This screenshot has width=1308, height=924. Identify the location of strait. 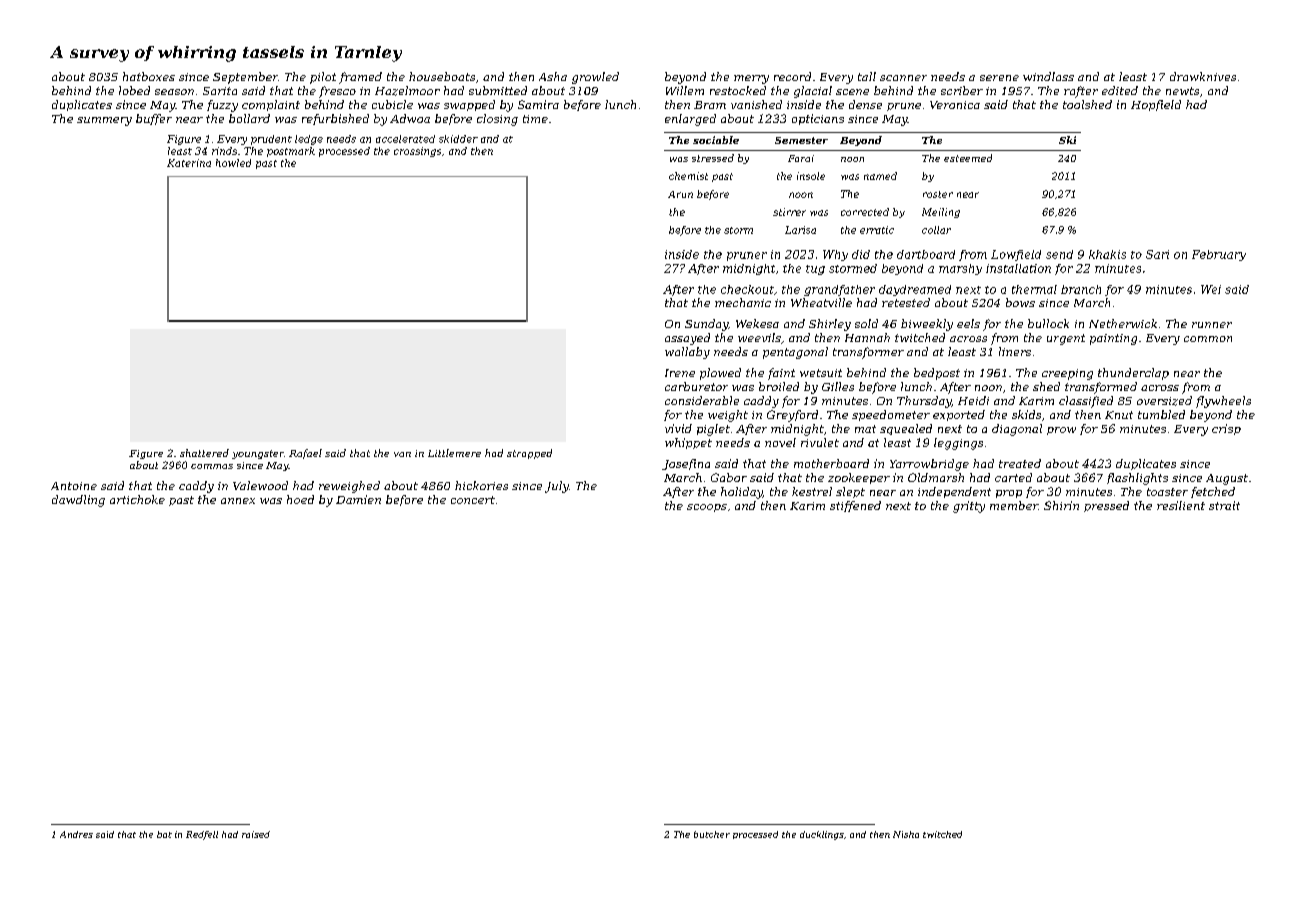
(1224, 505).
